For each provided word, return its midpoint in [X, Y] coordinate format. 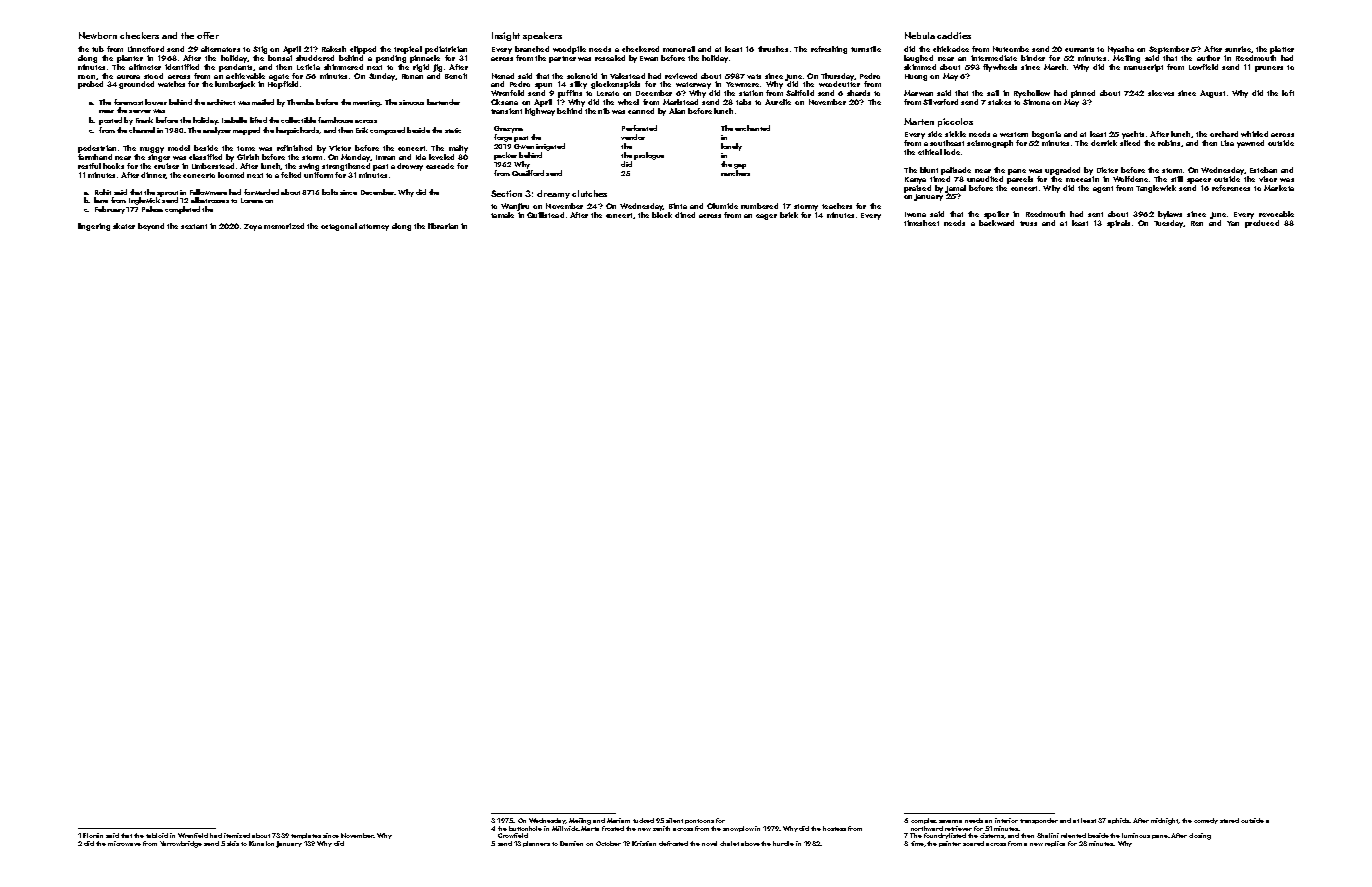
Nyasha [1121, 50]
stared [1229, 820]
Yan [1233, 223]
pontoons [699, 821]
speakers [542, 36]
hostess [834, 828]
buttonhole [525, 828]
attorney [374, 227]
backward [996, 223]
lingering [94, 227]
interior [1006, 820]
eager [766, 217]
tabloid [157, 835]
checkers [139, 35]
